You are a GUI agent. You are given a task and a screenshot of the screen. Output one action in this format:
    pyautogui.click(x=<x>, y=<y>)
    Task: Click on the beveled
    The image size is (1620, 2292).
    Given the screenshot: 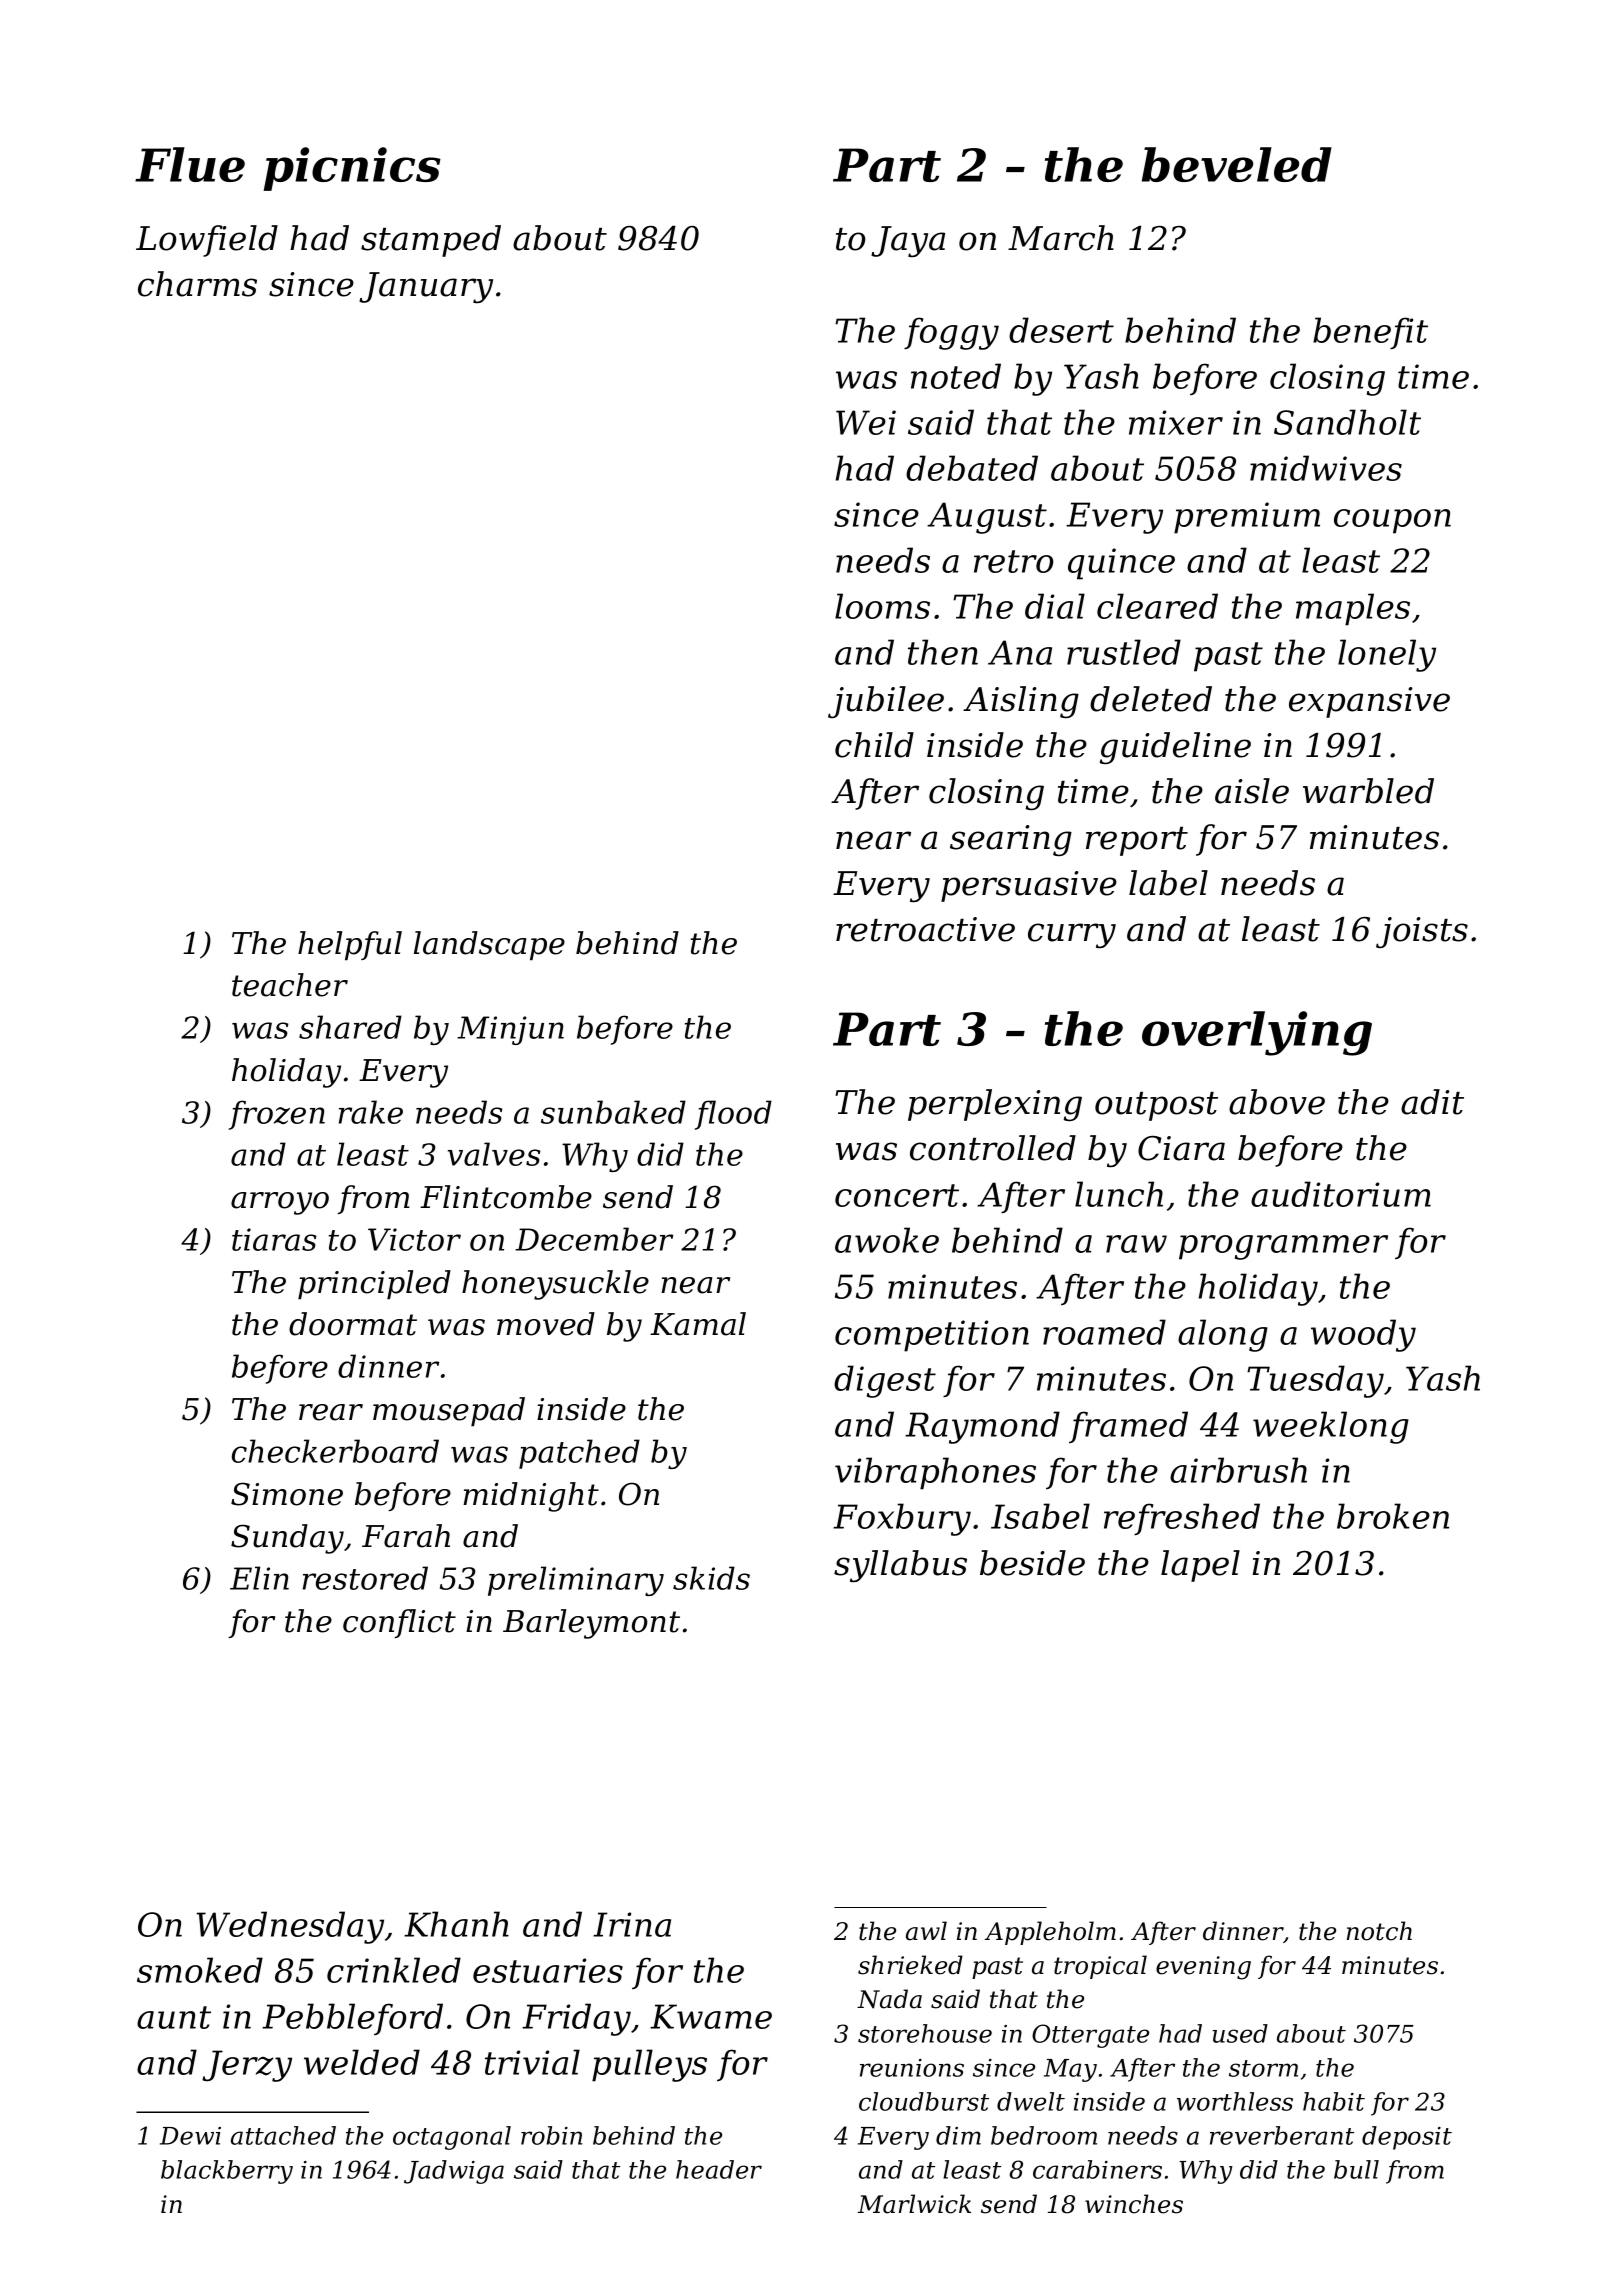 What is the action you would take?
    pyautogui.click(x=1237, y=164)
